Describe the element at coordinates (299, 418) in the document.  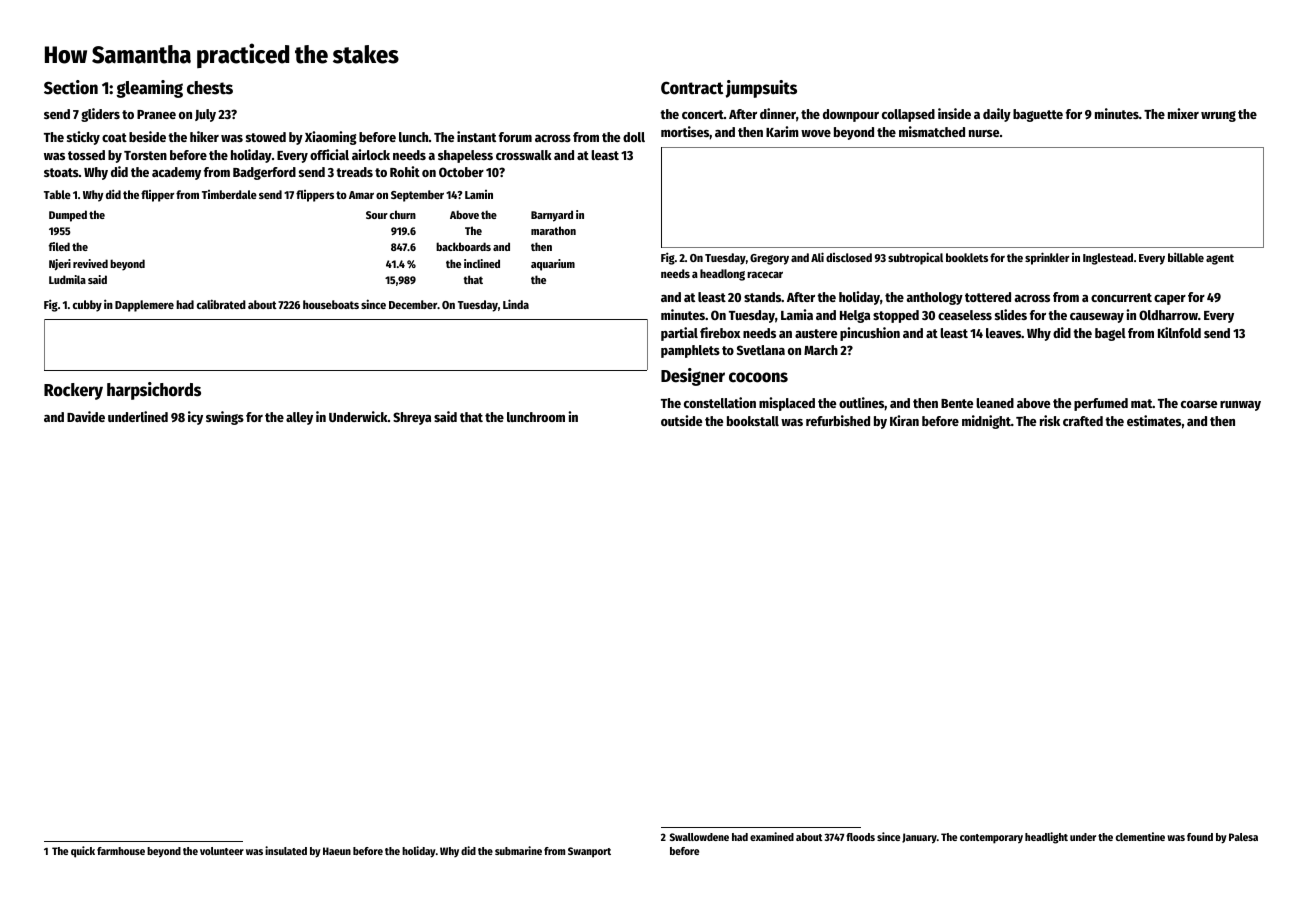
I see `alley` at that location.
